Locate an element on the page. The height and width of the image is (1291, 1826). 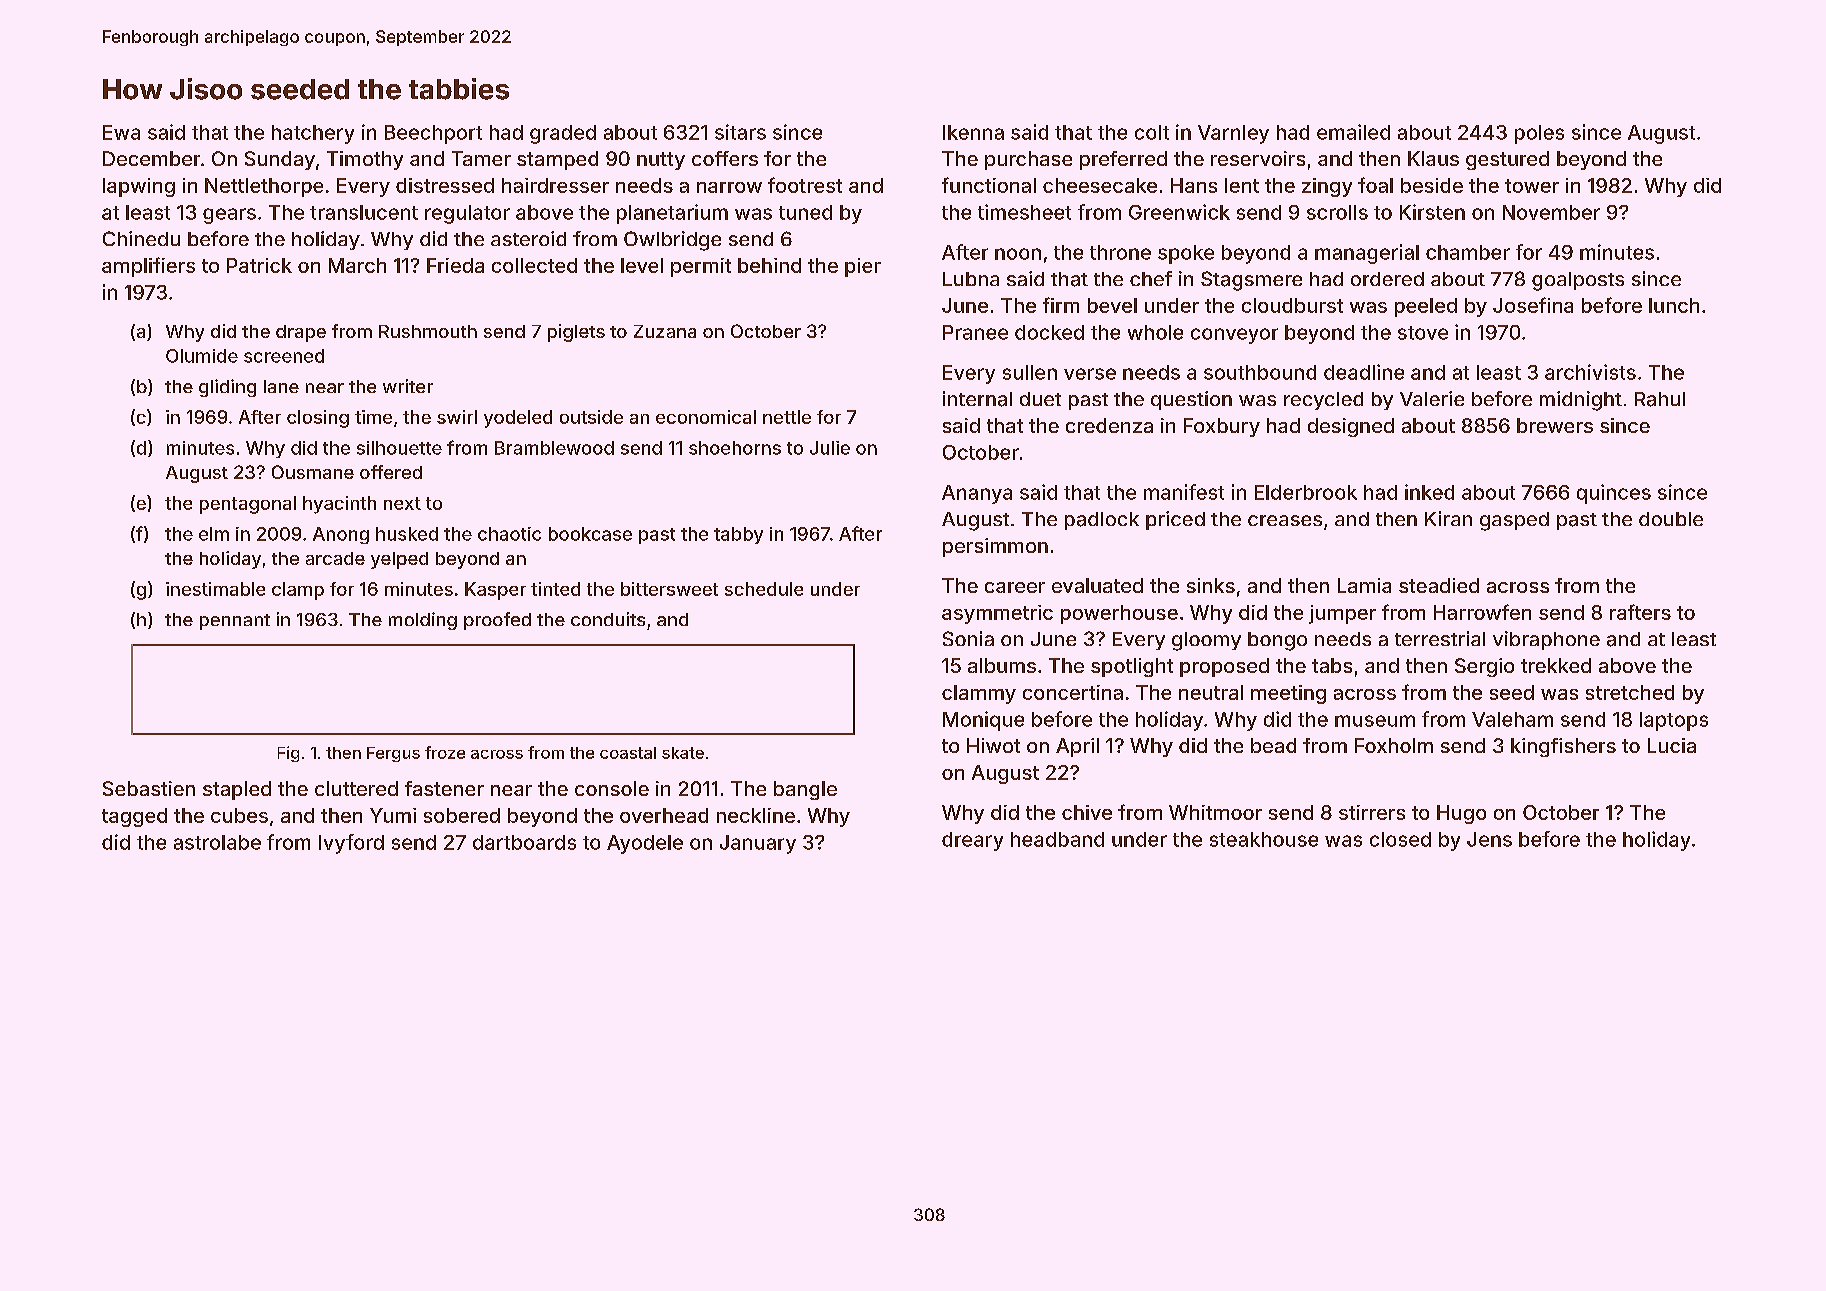
stove is located at coordinates (1423, 333).
